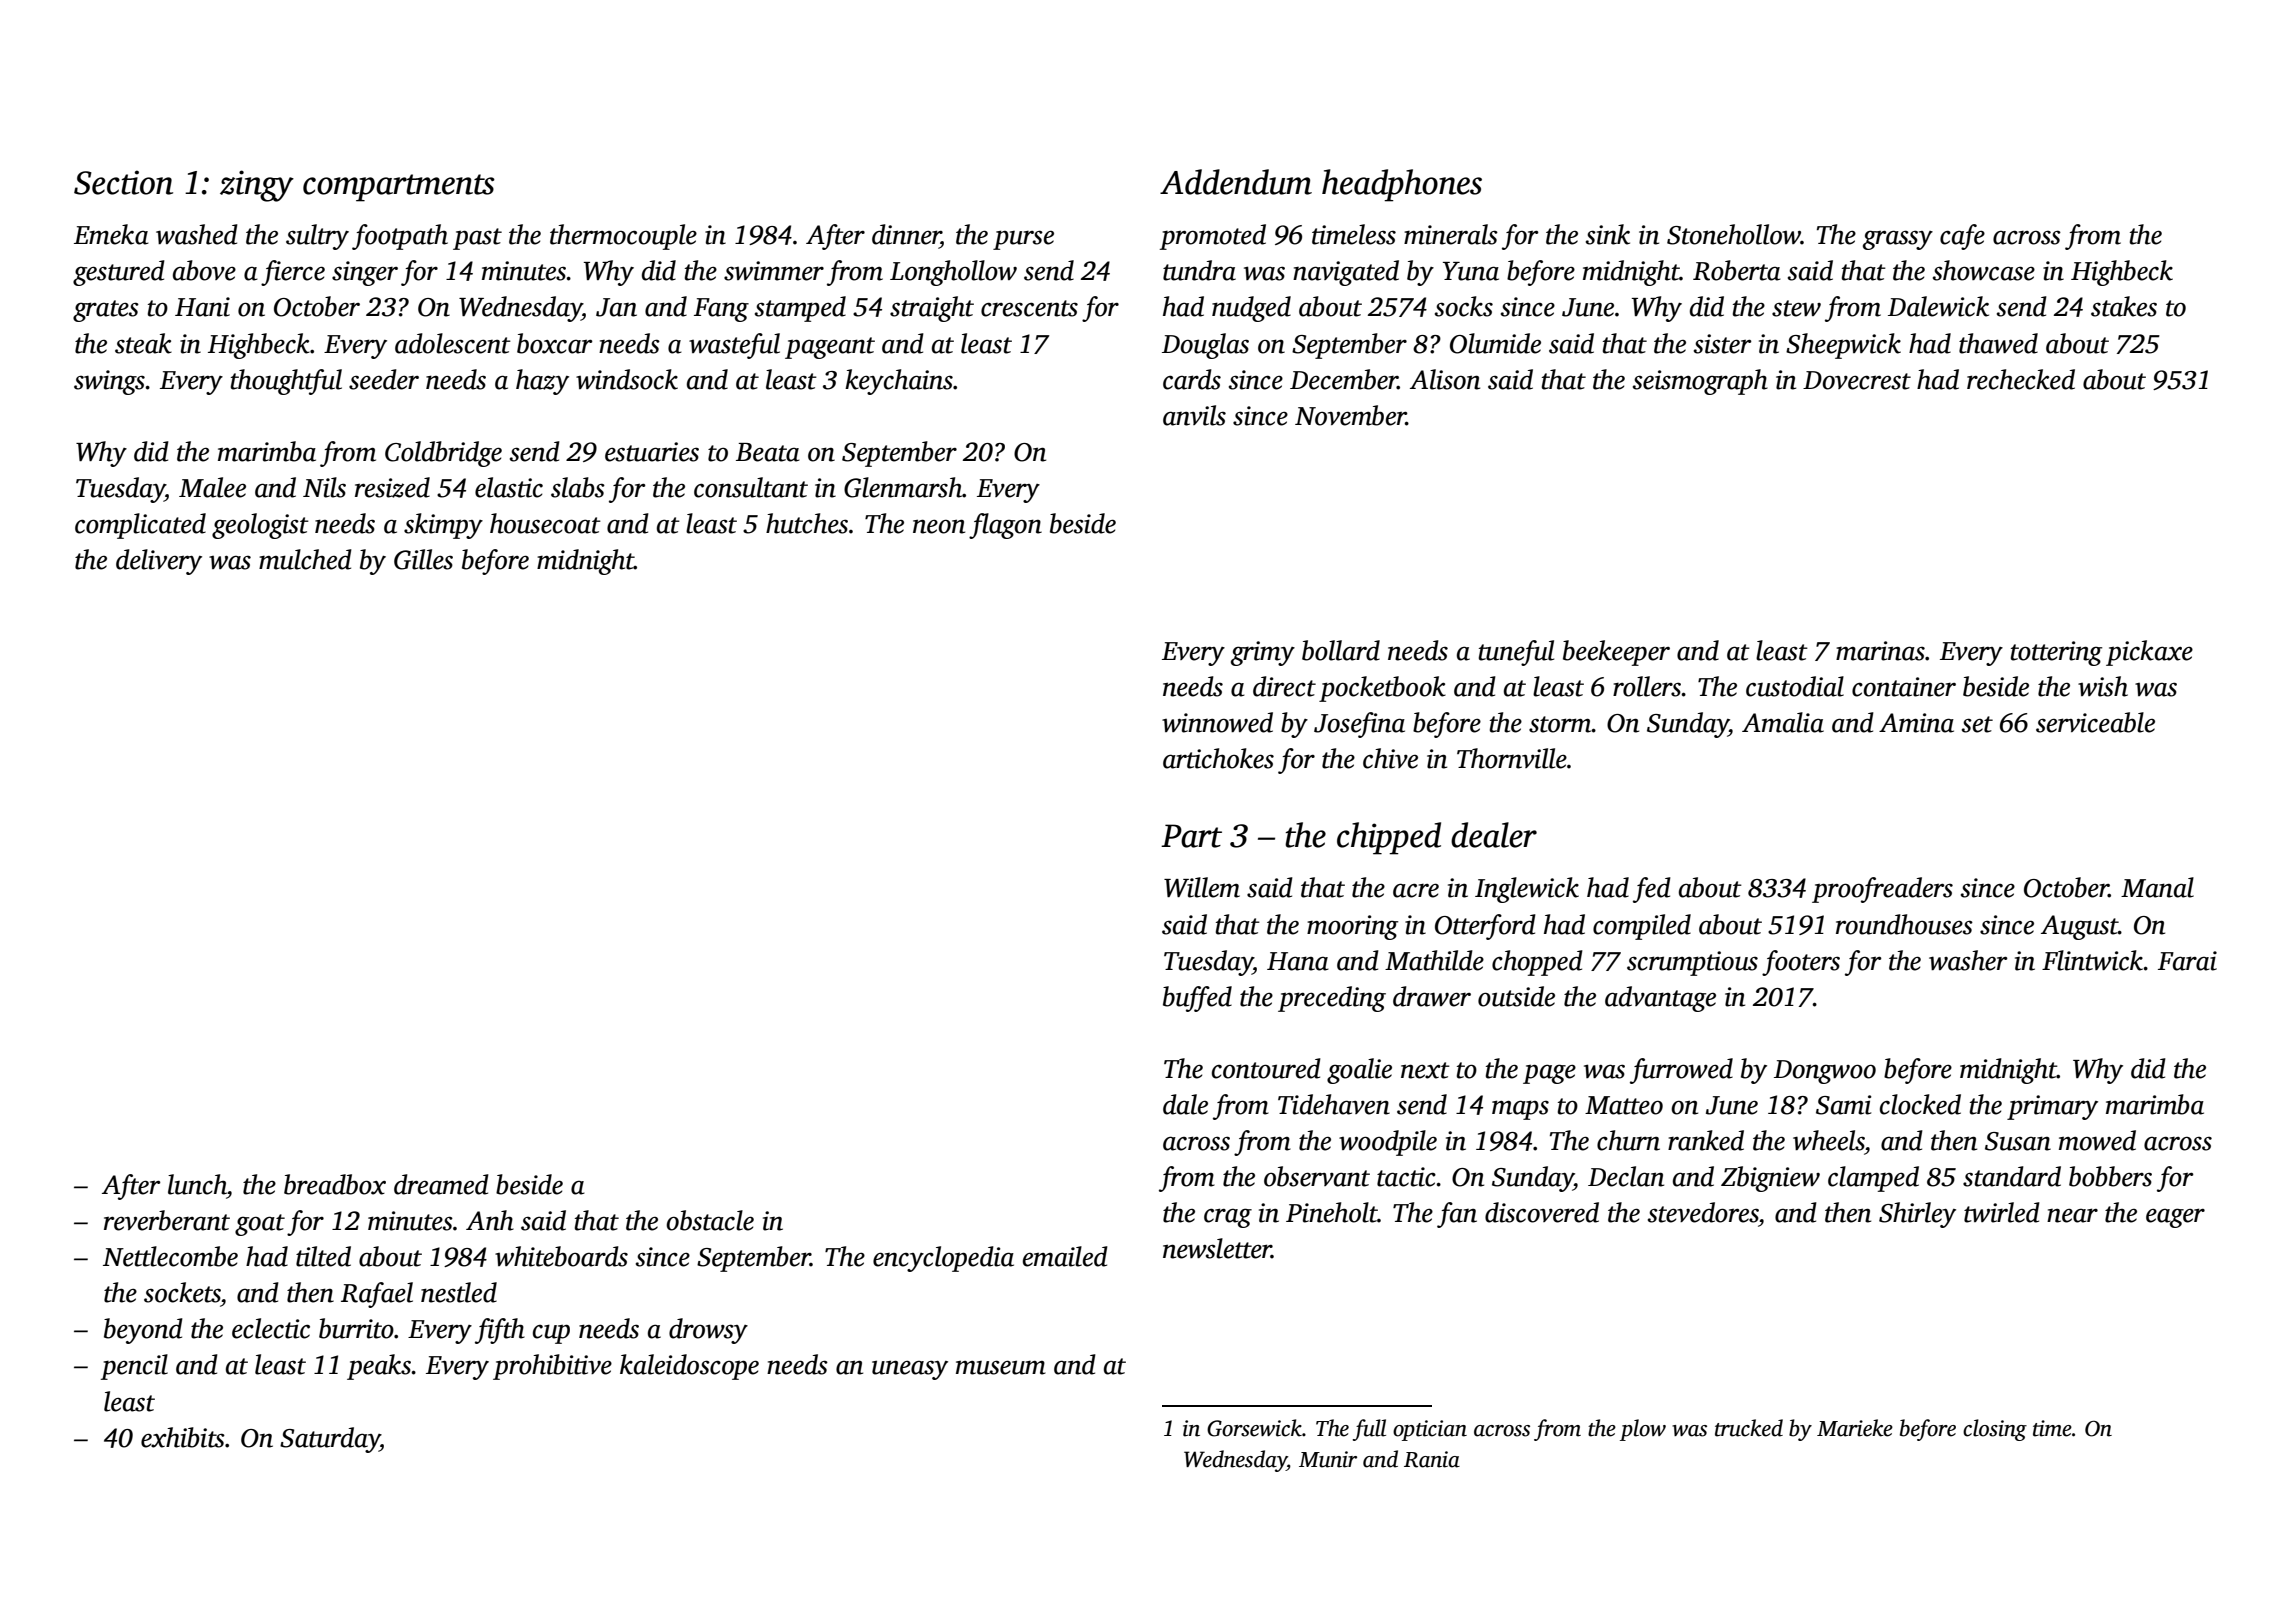 The width and height of the document is (2292, 1620). I want to click on zingy, so click(257, 186).
